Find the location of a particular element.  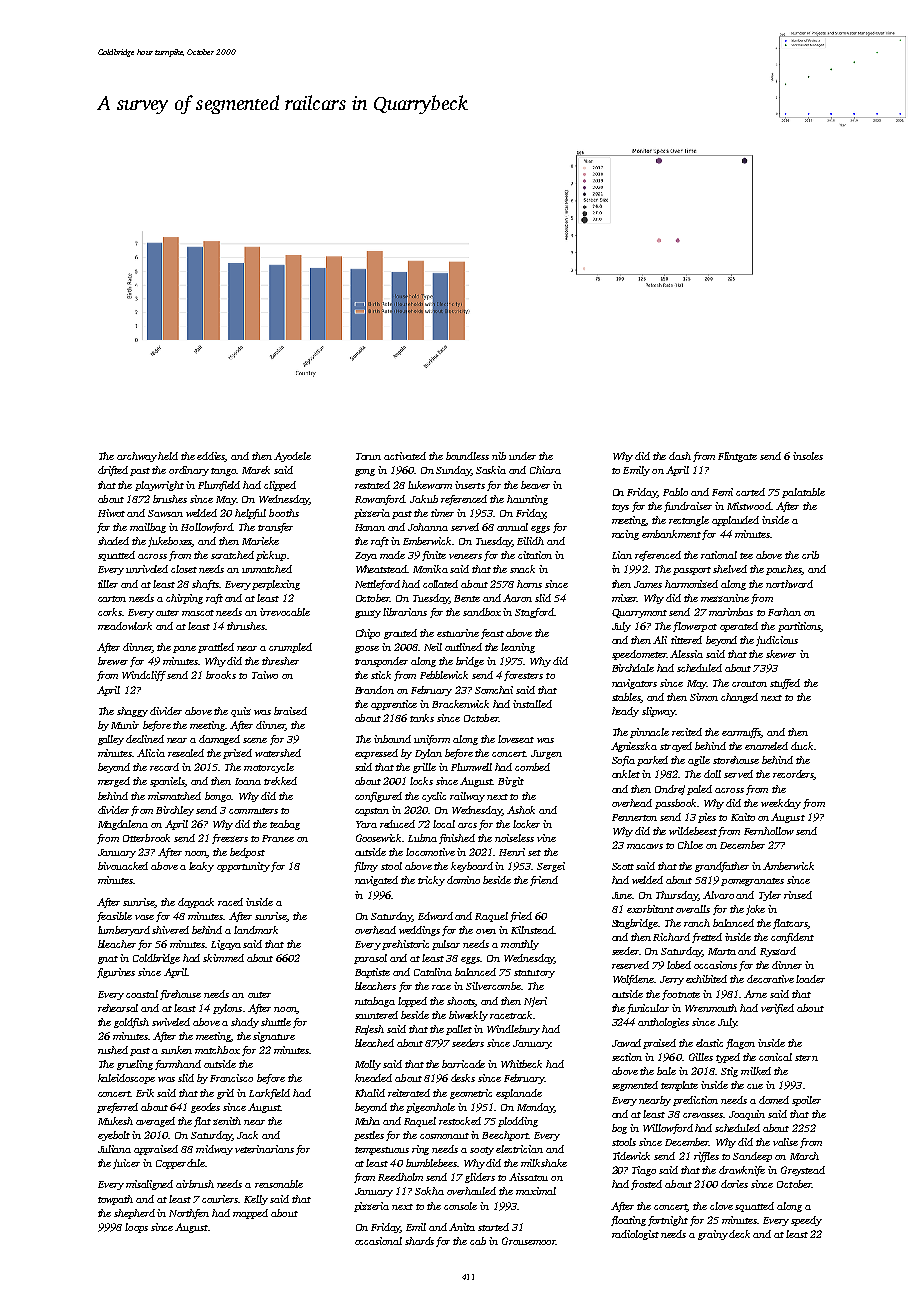

Ioana is located at coordinates (248, 781).
